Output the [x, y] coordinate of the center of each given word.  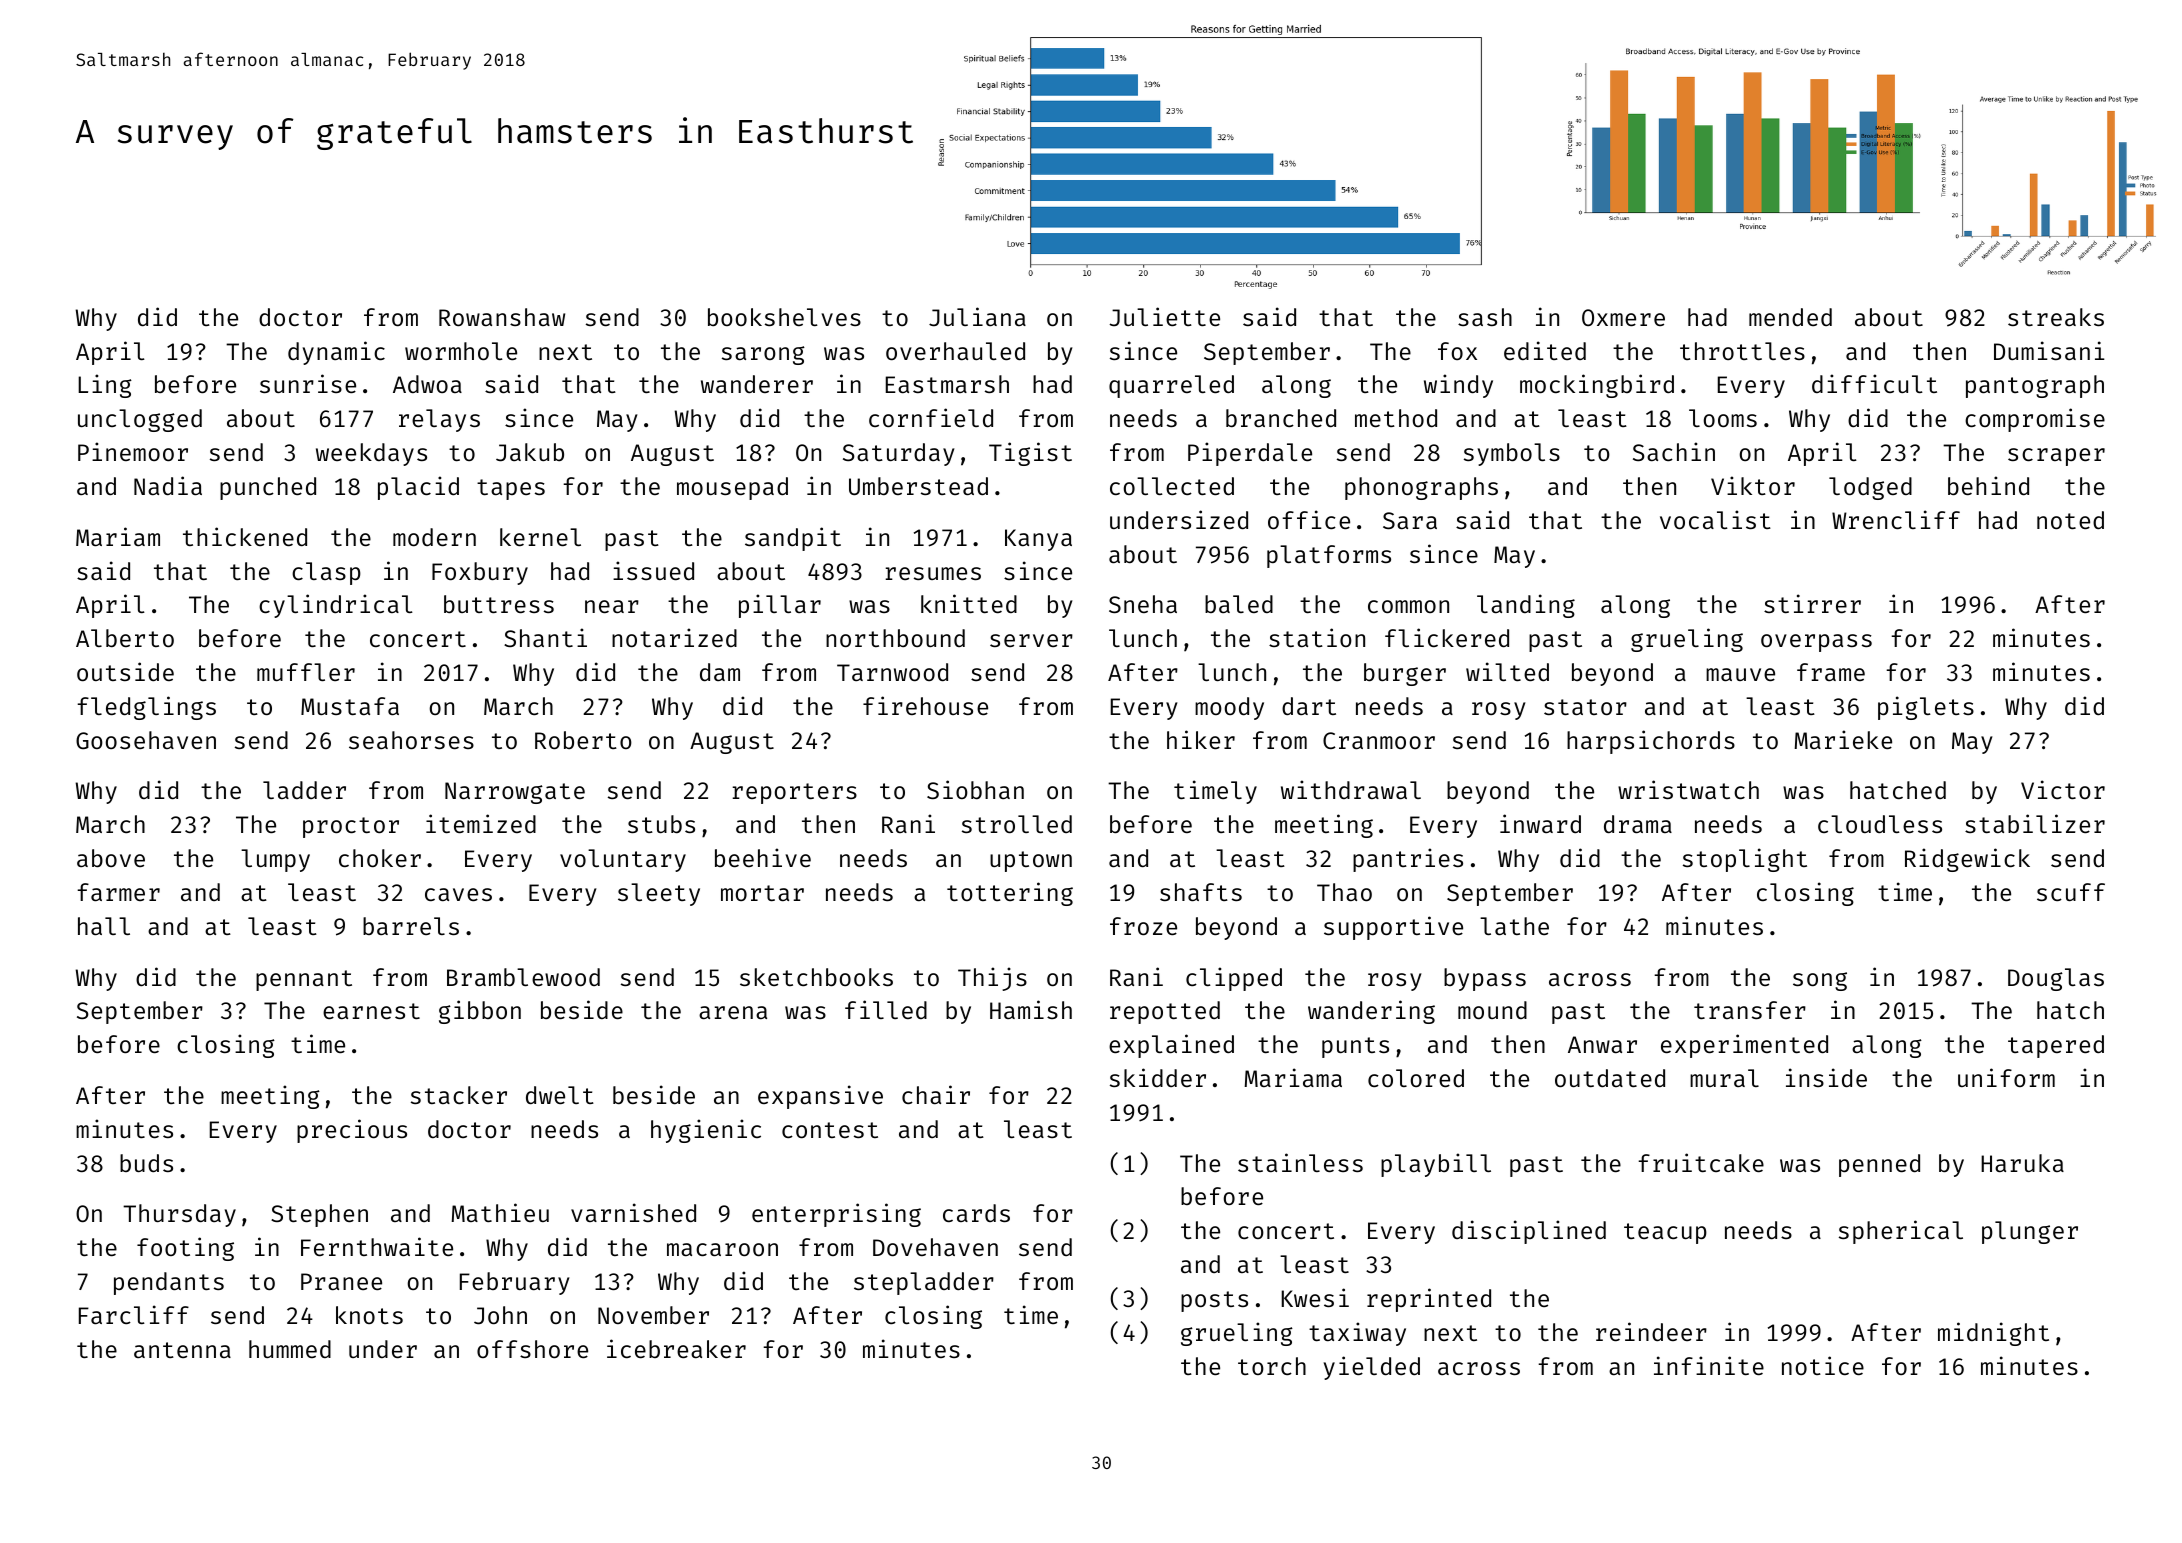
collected [1172, 486]
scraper [2056, 457]
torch [1272, 1366]
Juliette [1164, 316]
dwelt [560, 1095]
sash [1485, 317]
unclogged [140, 420]
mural [1724, 1078]
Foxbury [480, 573]
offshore [532, 1349]
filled [886, 1009]
